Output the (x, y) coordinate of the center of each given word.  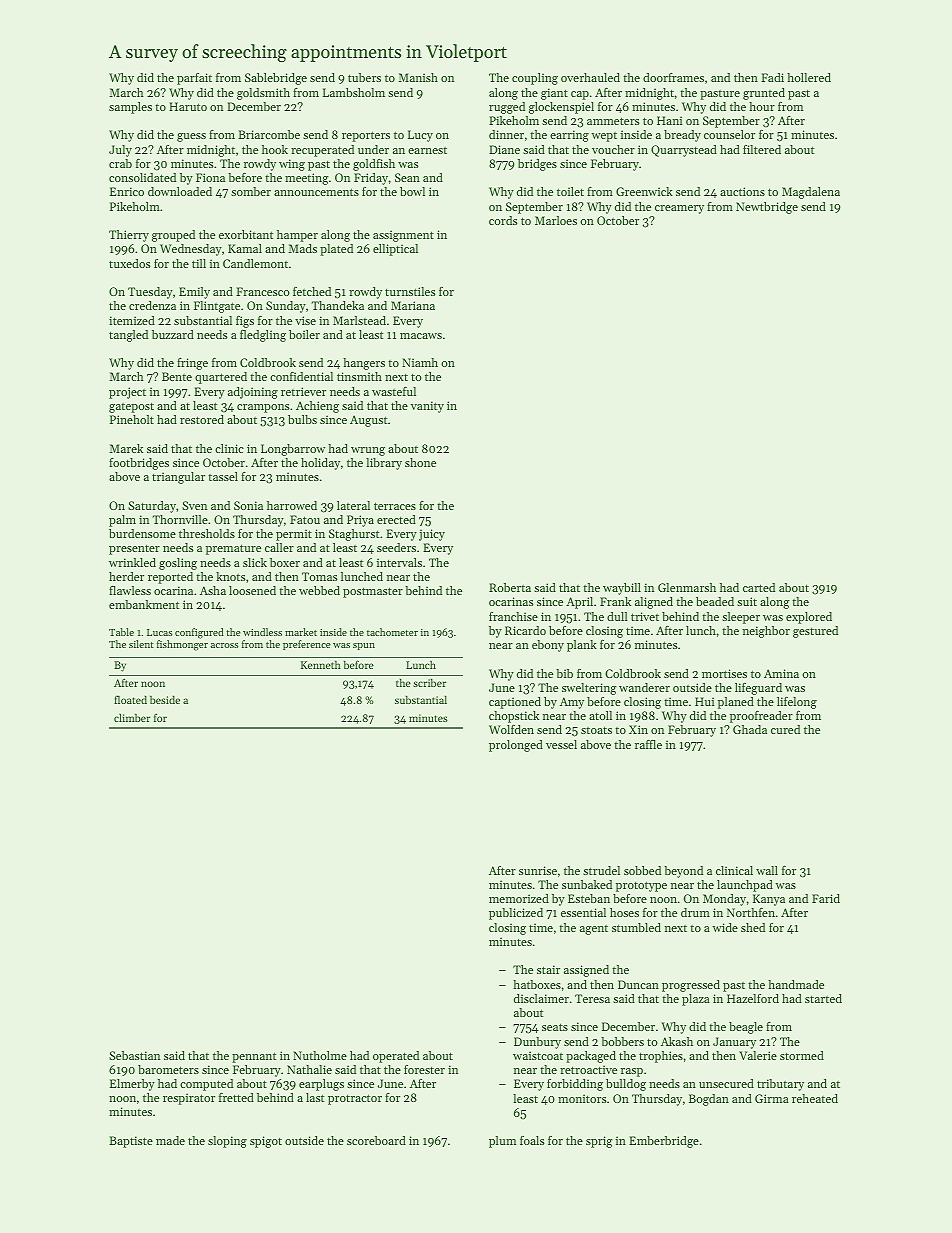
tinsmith (359, 376)
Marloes (556, 220)
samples (130, 108)
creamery (679, 209)
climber (132, 718)
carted (759, 587)
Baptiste (131, 1142)
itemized (132, 320)
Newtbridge (767, 208)
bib (564, 673)
